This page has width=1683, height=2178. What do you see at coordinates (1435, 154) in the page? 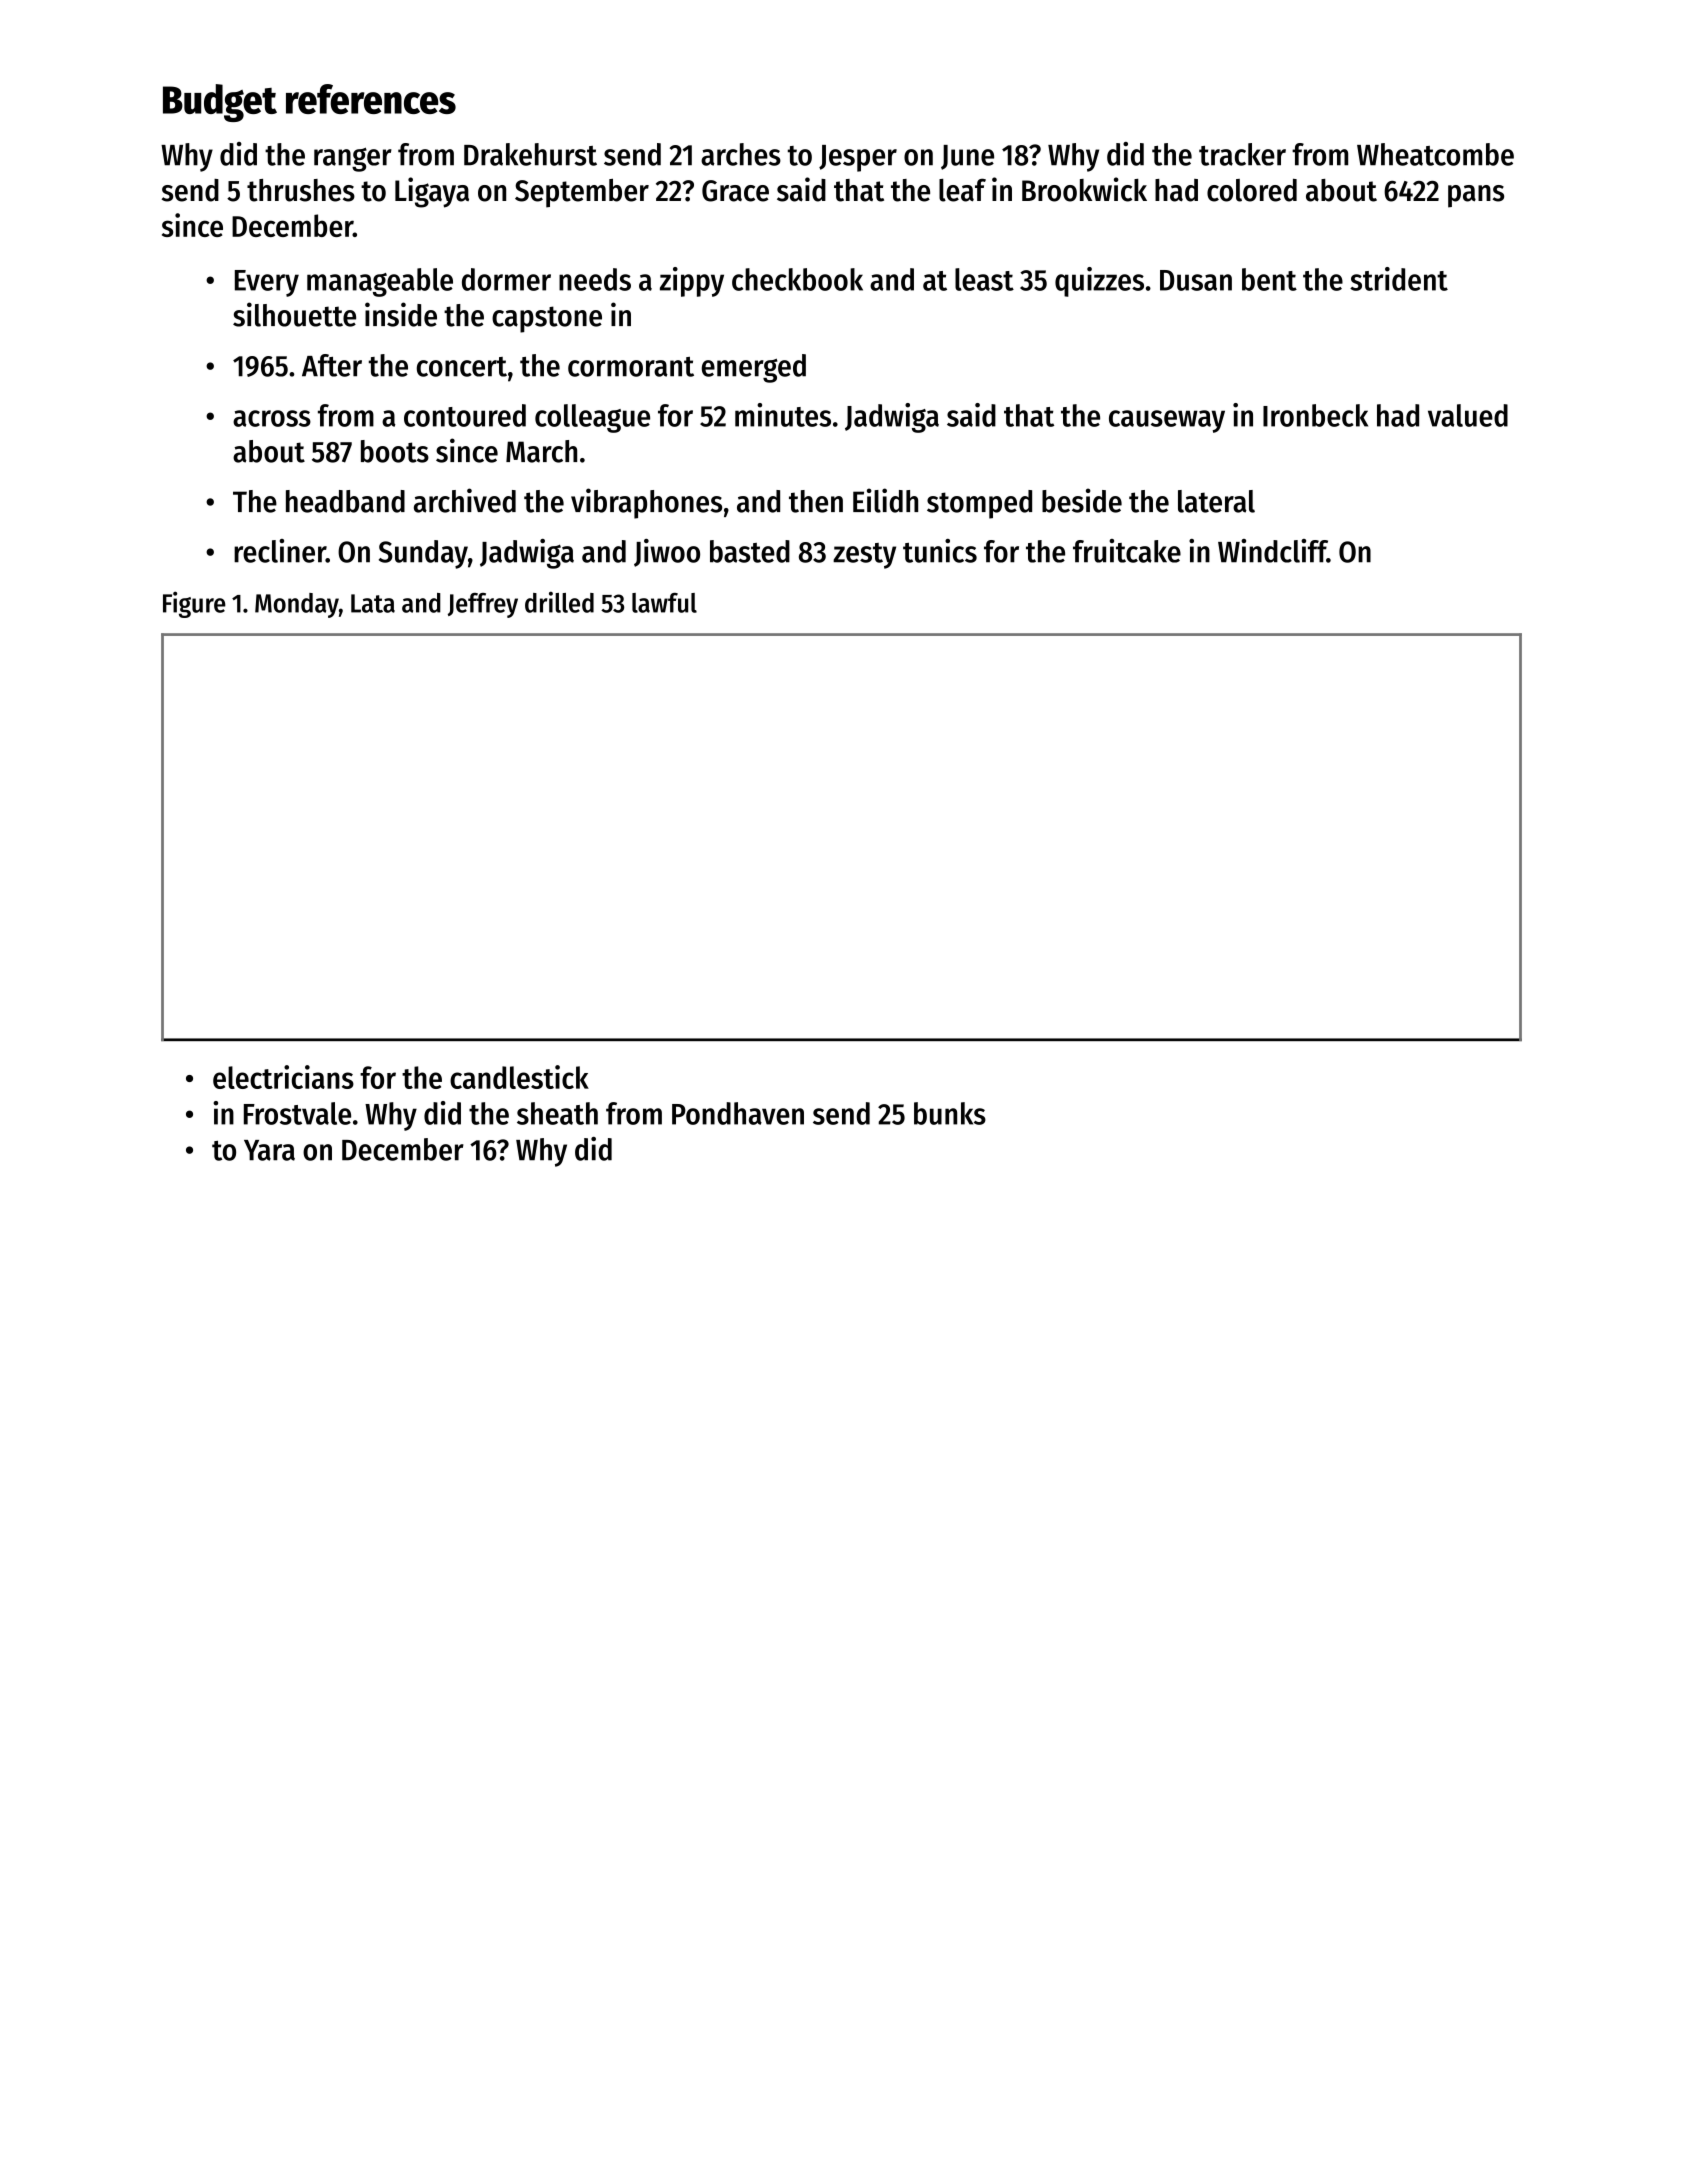
I see `Wheatcombe` at bounding box center [1435, 154].
